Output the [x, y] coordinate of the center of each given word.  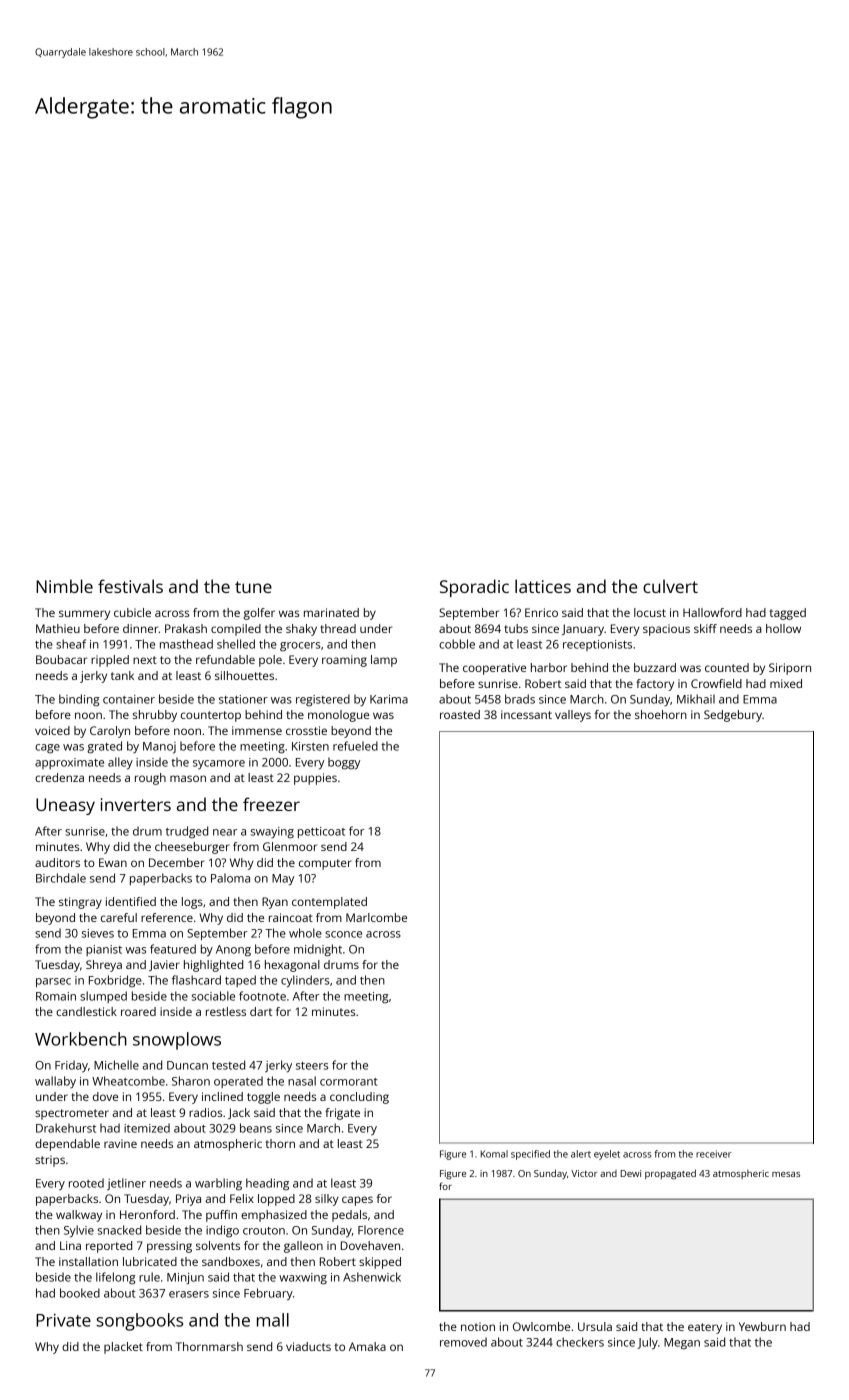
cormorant [349, 1082]
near [225, 832]
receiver [714, 1154]
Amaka [367, 1346]
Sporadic [474, 588]
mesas [786, 1174]
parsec [53, 982]
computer [325, 864]
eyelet [607, 1155]
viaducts [308, 1346]
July [647, 1343]
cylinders [305, 981]
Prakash [186, 628]
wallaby [55, 1082]
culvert [670, 586]
